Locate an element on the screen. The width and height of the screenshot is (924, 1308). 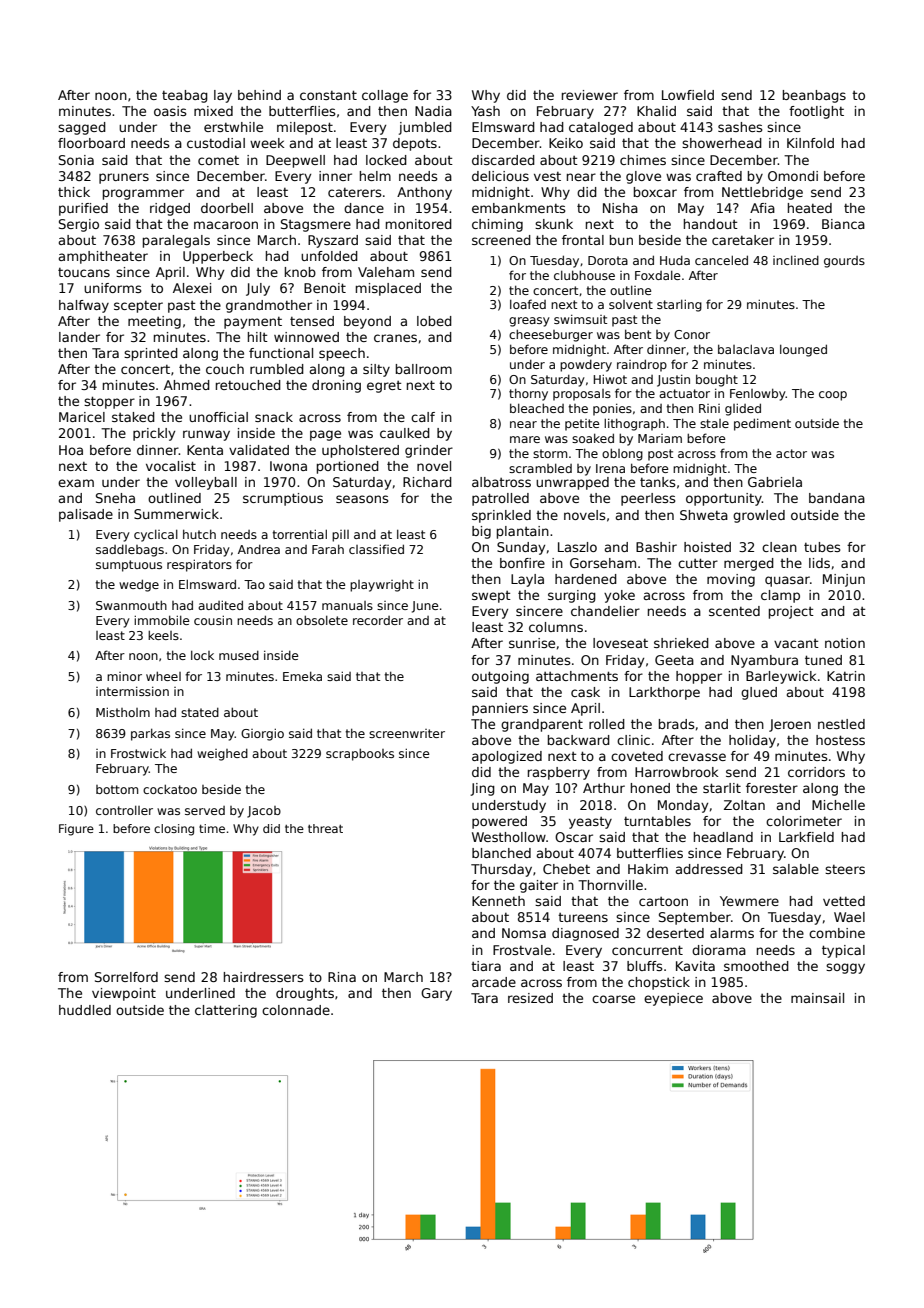
blanched is located at coordinates (501, 853).
